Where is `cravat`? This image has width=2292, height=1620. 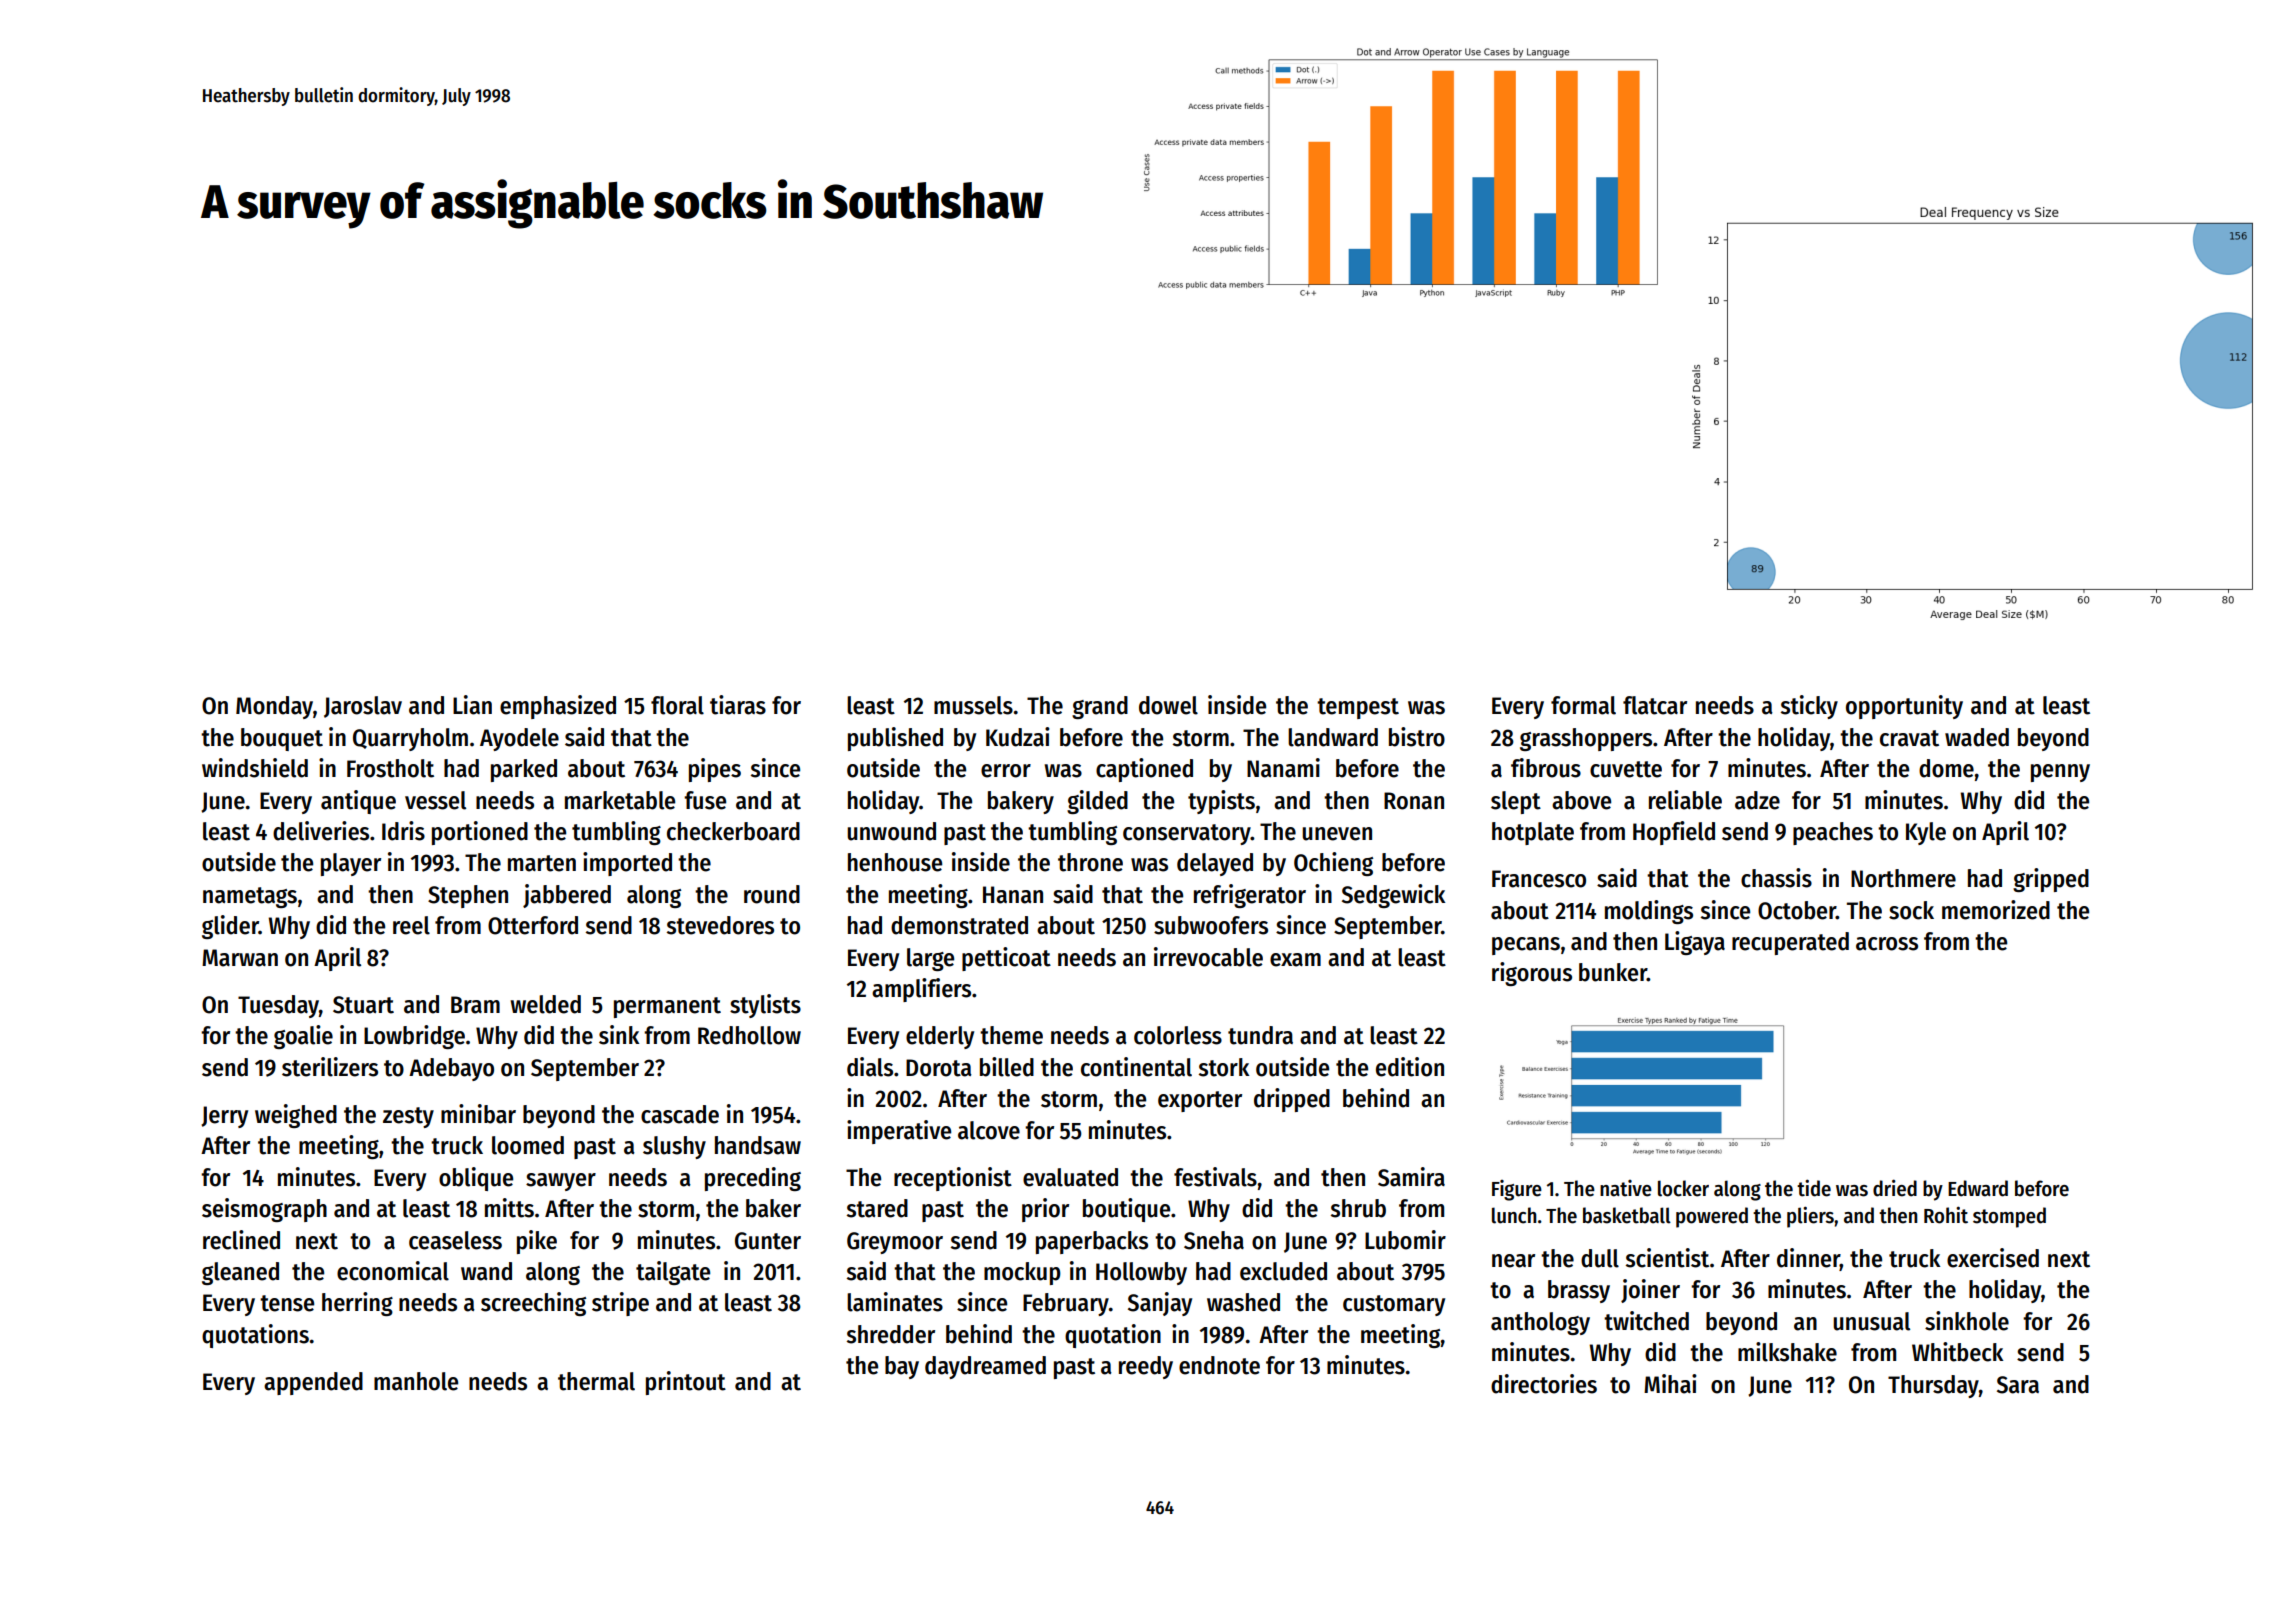 cravat is located at coordinates (1909, 738).
